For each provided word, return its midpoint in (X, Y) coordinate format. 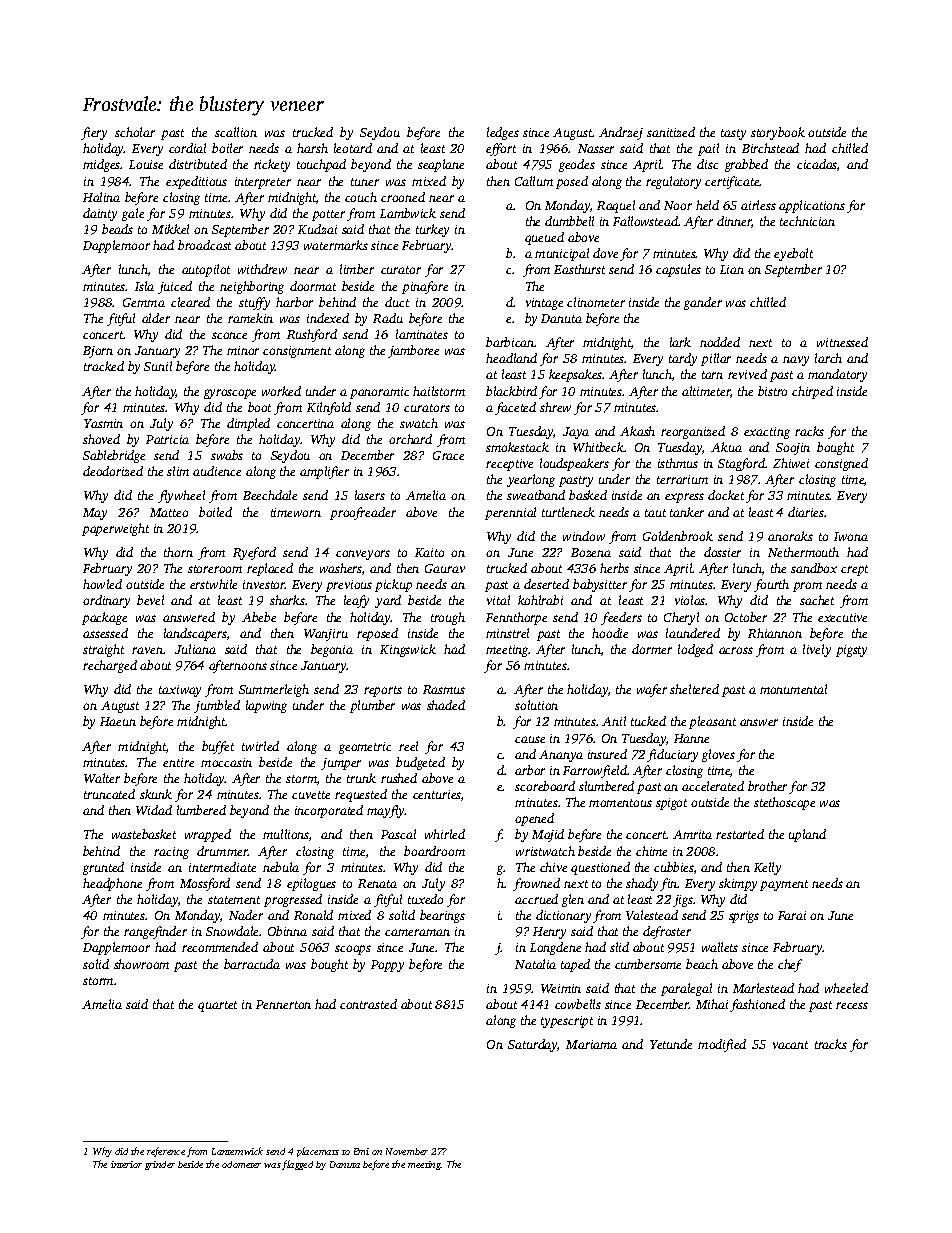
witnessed (842, 342)
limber (357, 269)
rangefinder (155, 932)
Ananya (561, 756)
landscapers (195, 634)
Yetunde (671, 1044)
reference (166, 1152)
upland (807, 835)
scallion (236, 132)
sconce (229, 335)
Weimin (561, 988)
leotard (353, 148)
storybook (778, 133)
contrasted (368, 1004)
